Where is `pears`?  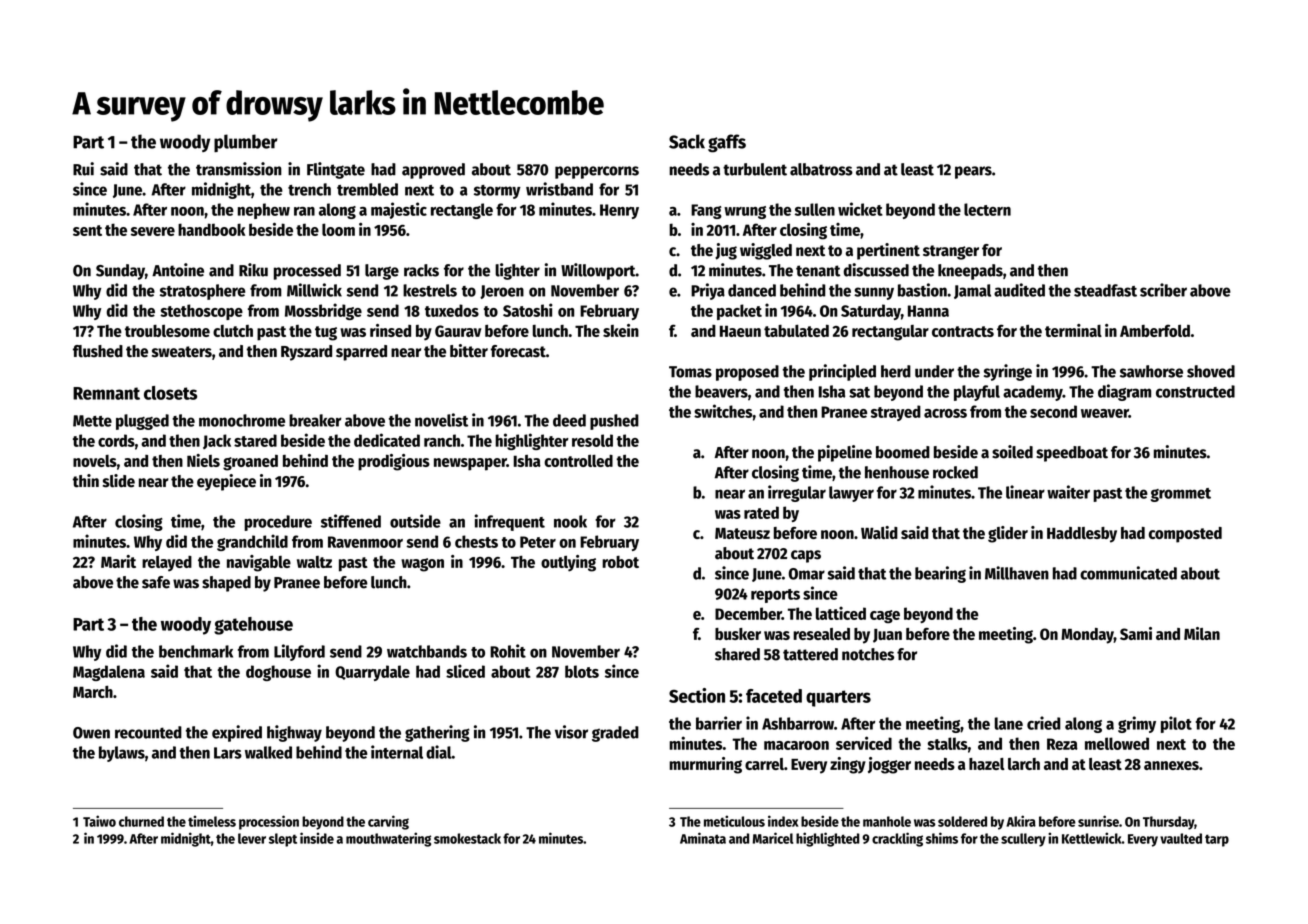 pears is located at coordinates (973, 172).
